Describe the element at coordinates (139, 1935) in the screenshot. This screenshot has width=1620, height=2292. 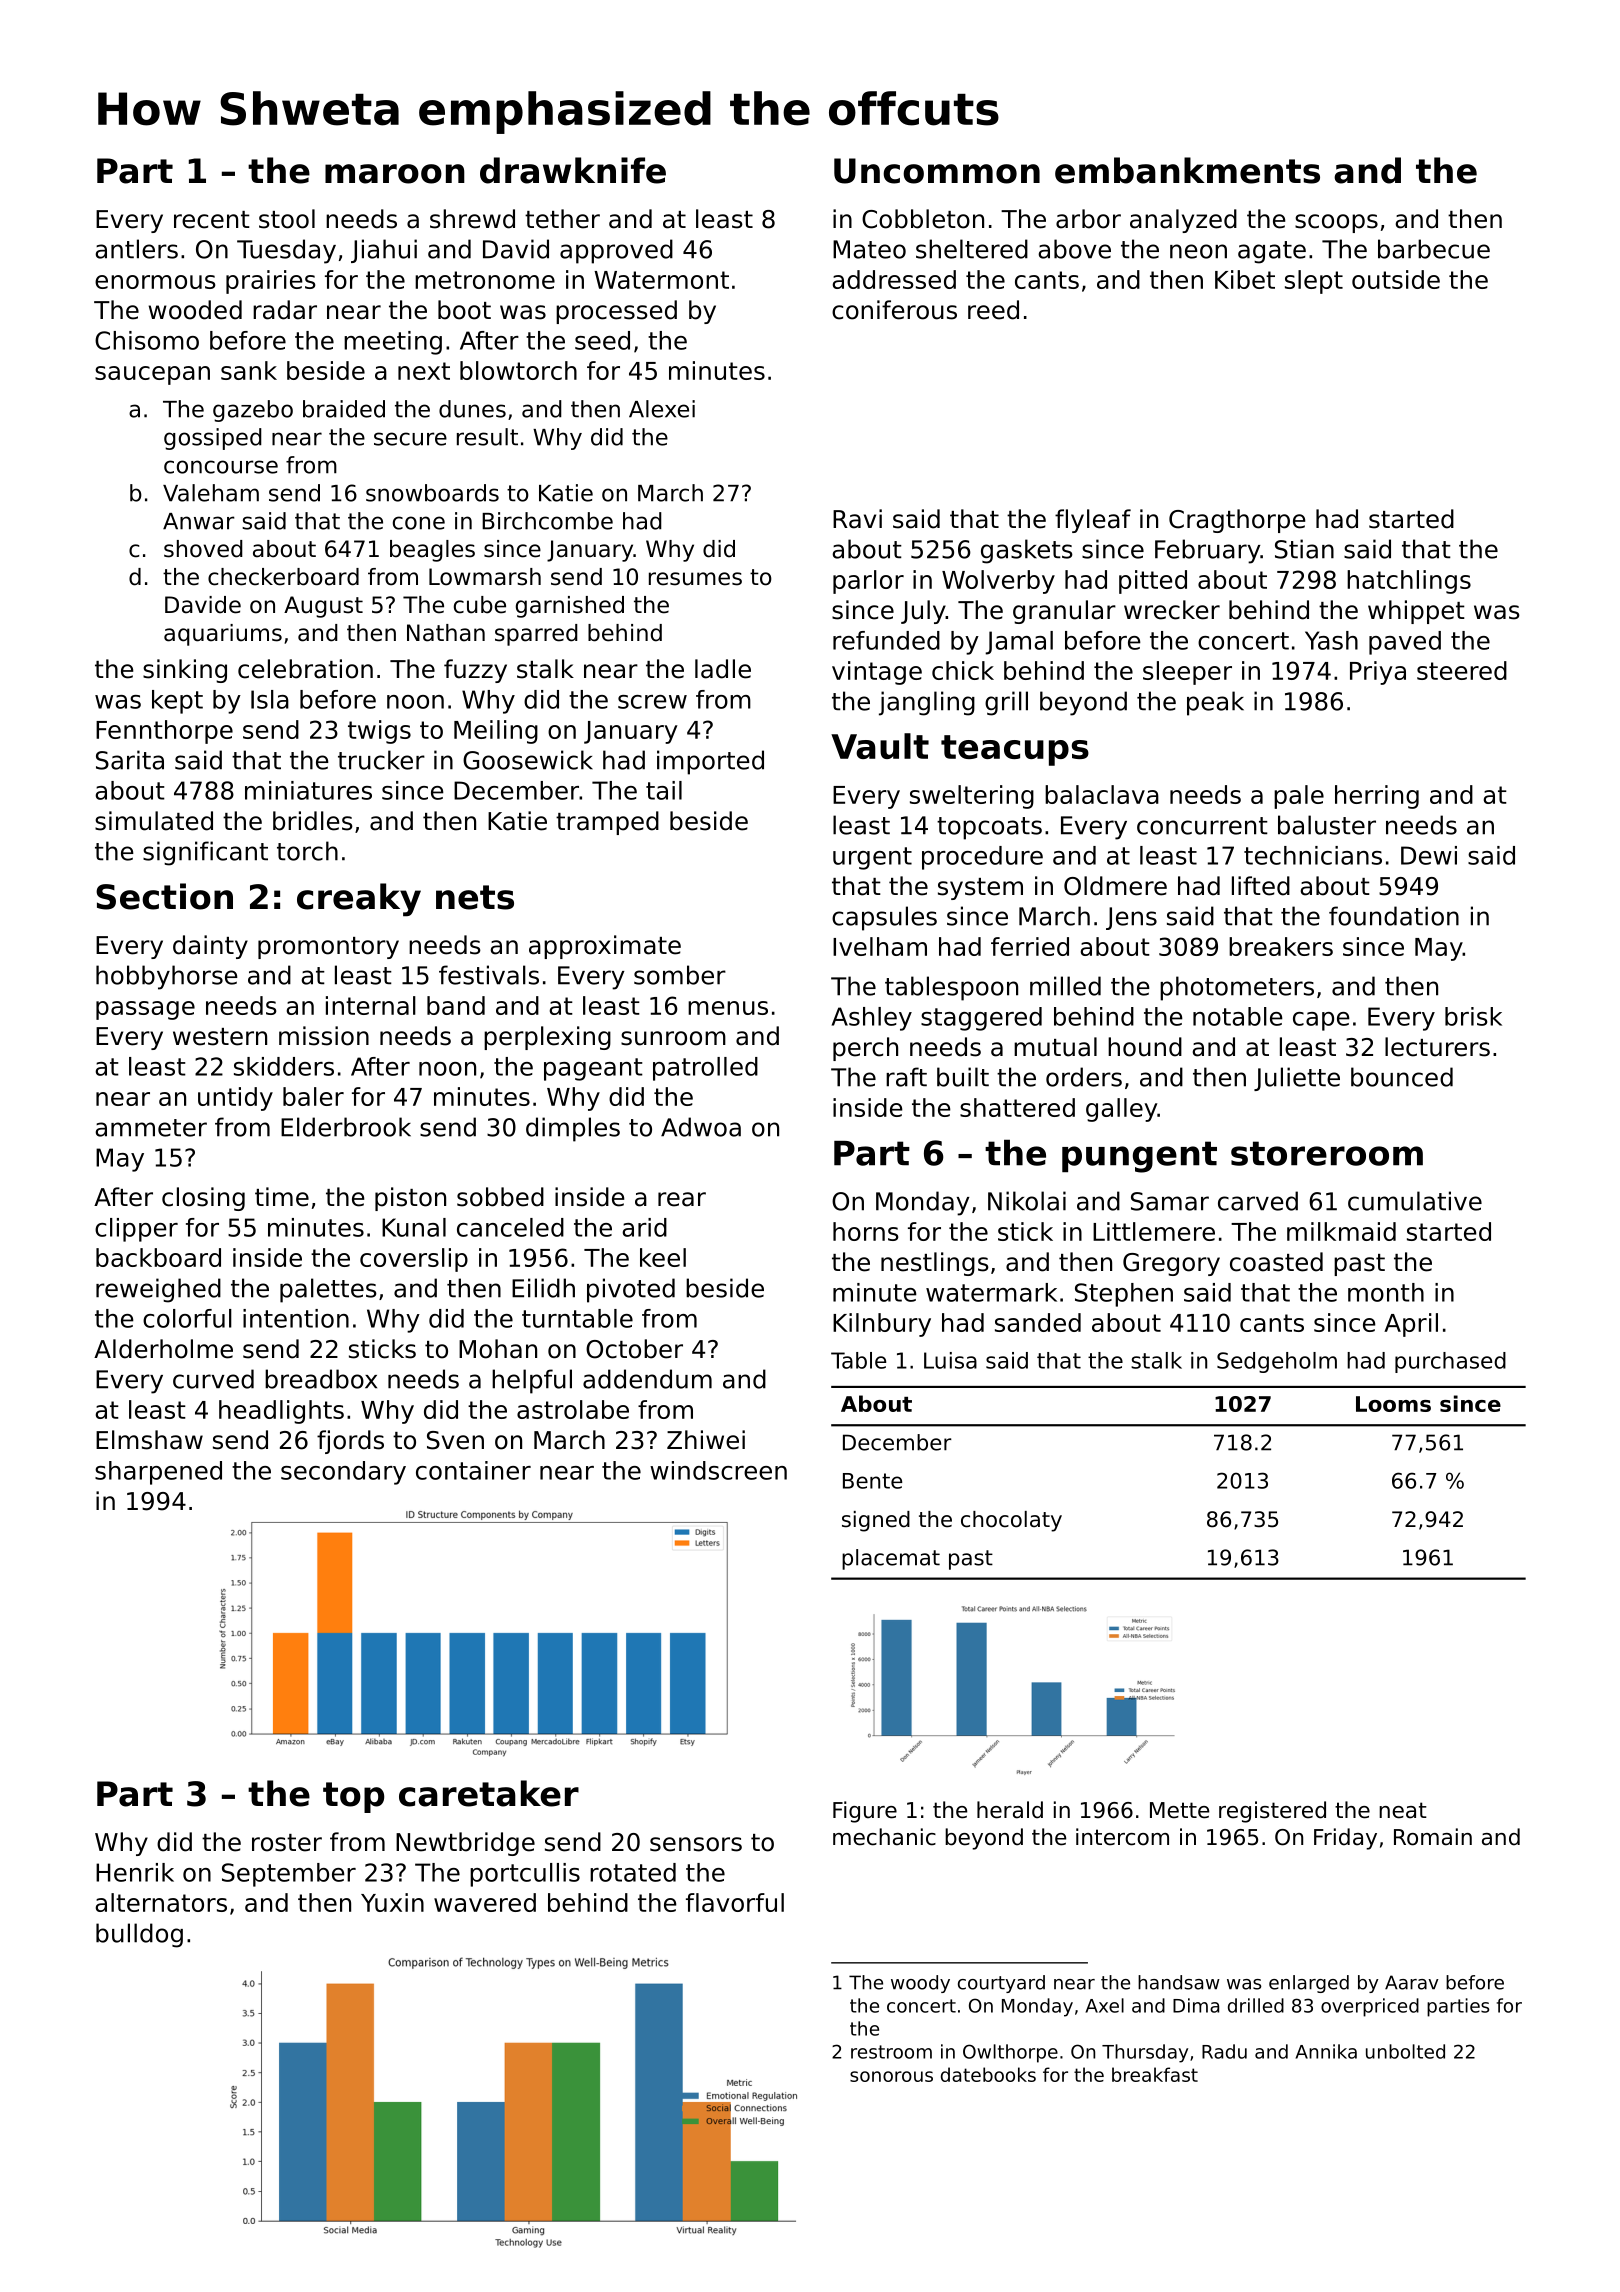
I see `bulldog` at that location.
